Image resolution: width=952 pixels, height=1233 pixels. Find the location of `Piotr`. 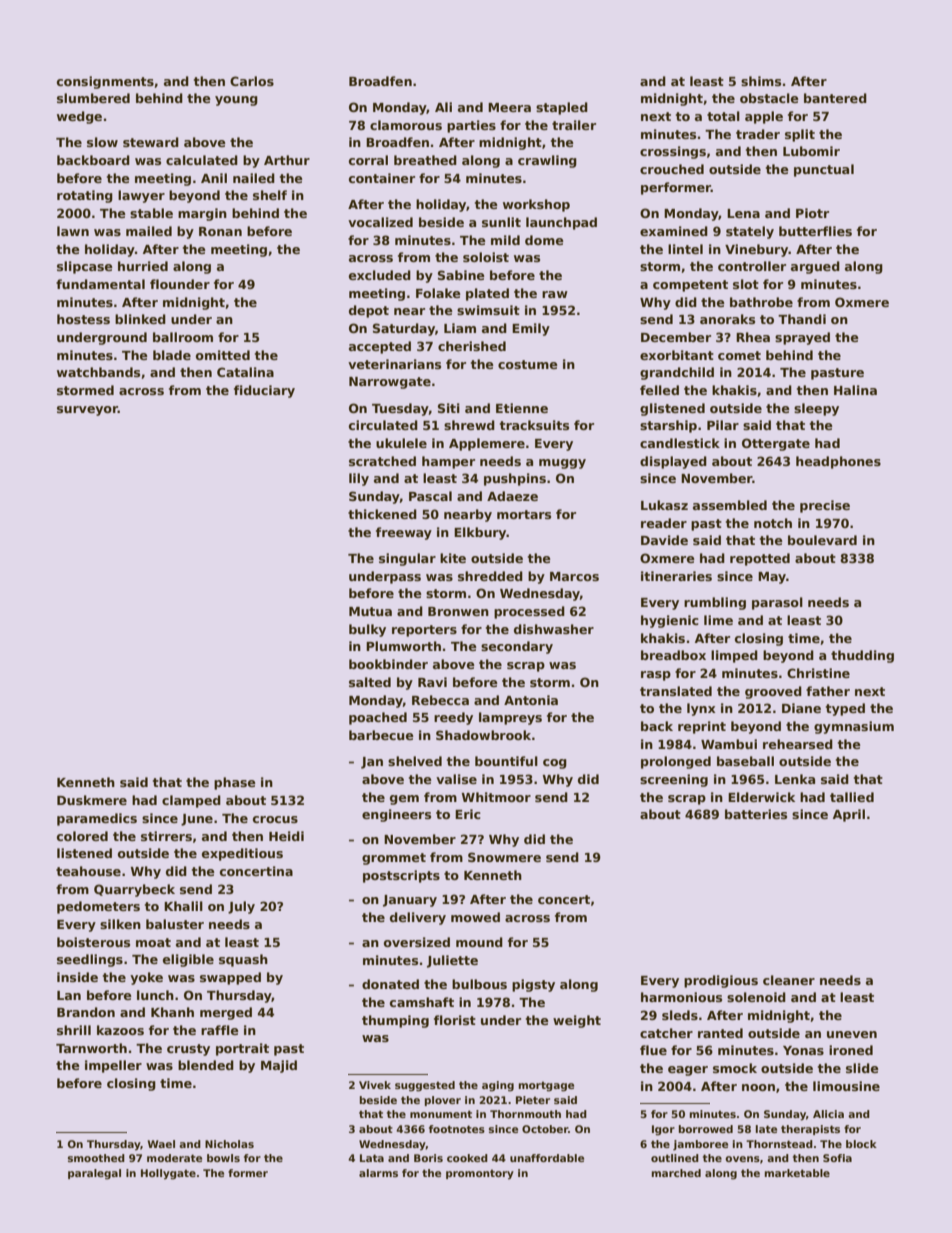

Piotr is located at coordinates (812, 213).
